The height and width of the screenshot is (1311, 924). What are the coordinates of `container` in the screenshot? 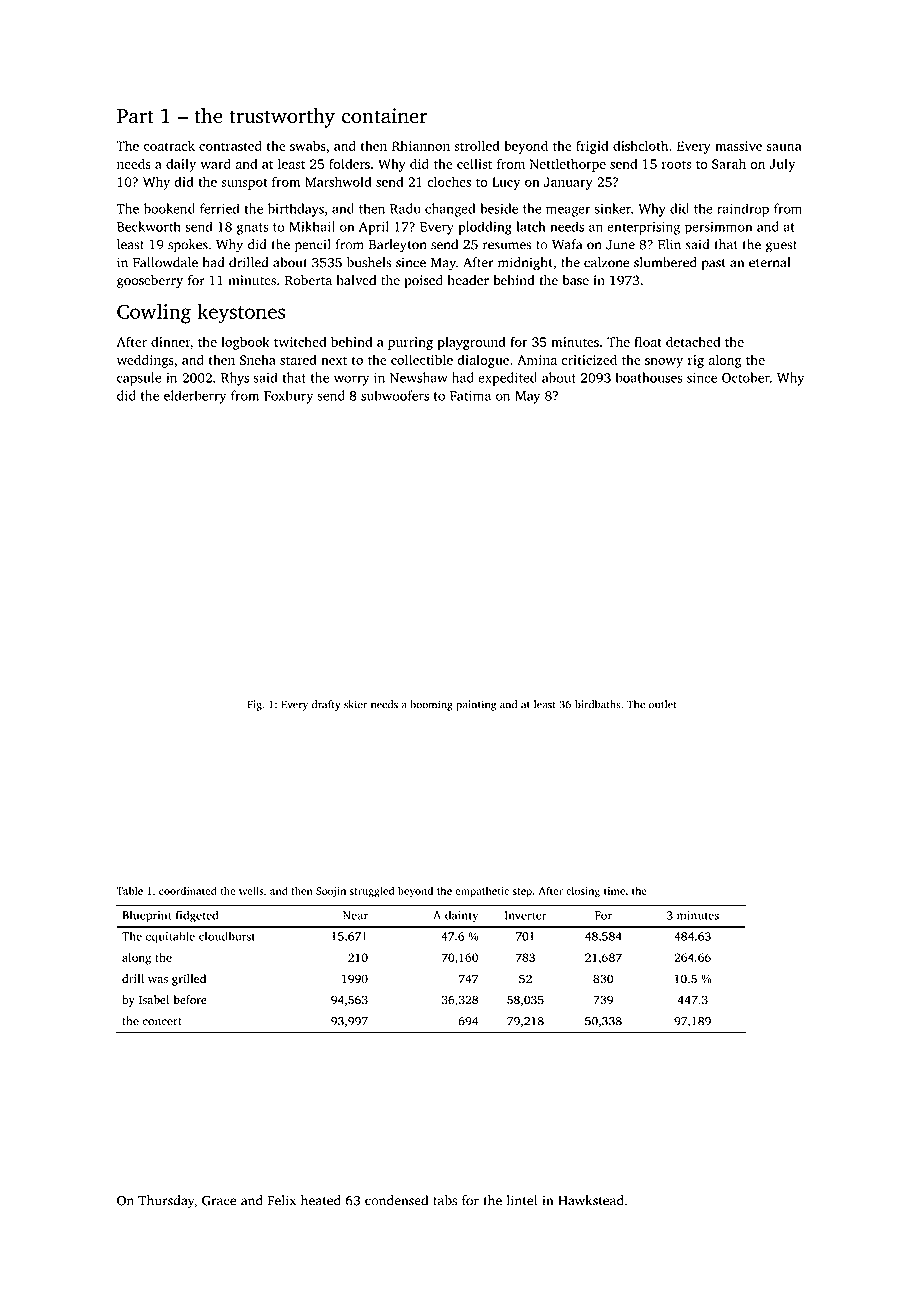 It's located at (384, 116).
